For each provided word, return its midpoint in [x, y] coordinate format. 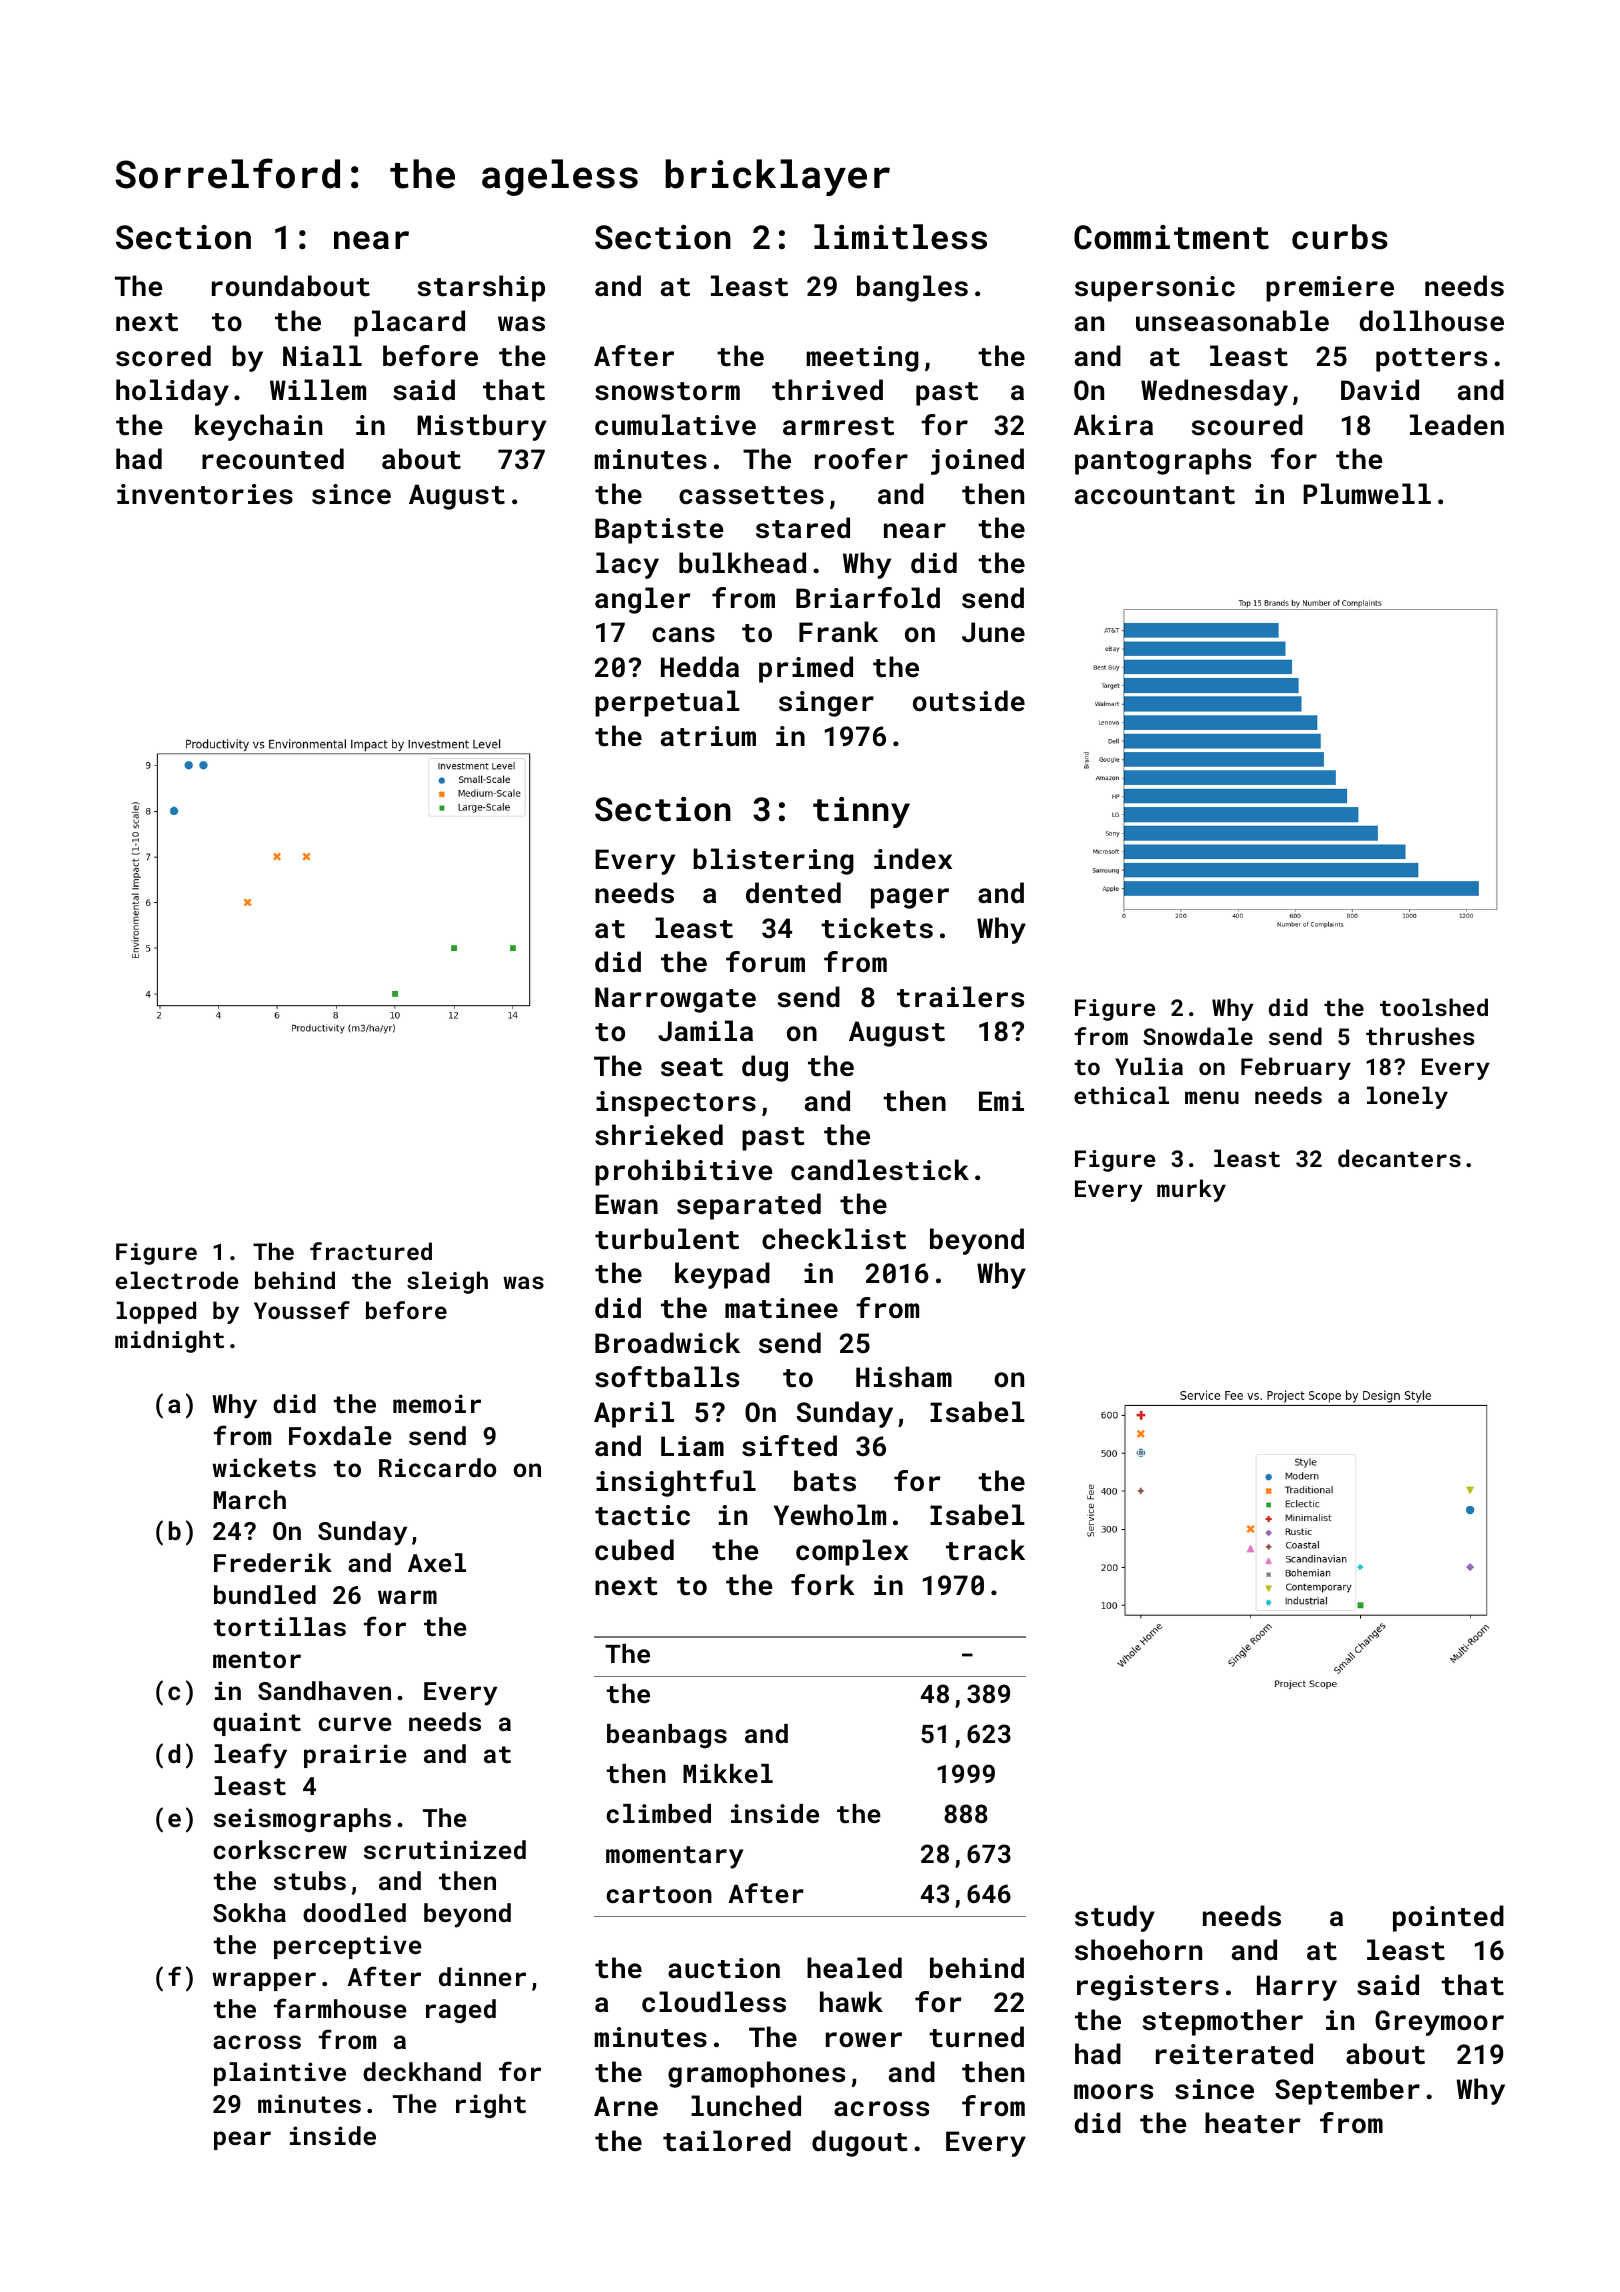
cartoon [659, 1894]
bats [825, 1481]
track [985, 1550]
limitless [900, 237]
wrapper [264, 1981]
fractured [371, 1251]
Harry [1297, 1988]
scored [163, 356]
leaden [1457, 424]
